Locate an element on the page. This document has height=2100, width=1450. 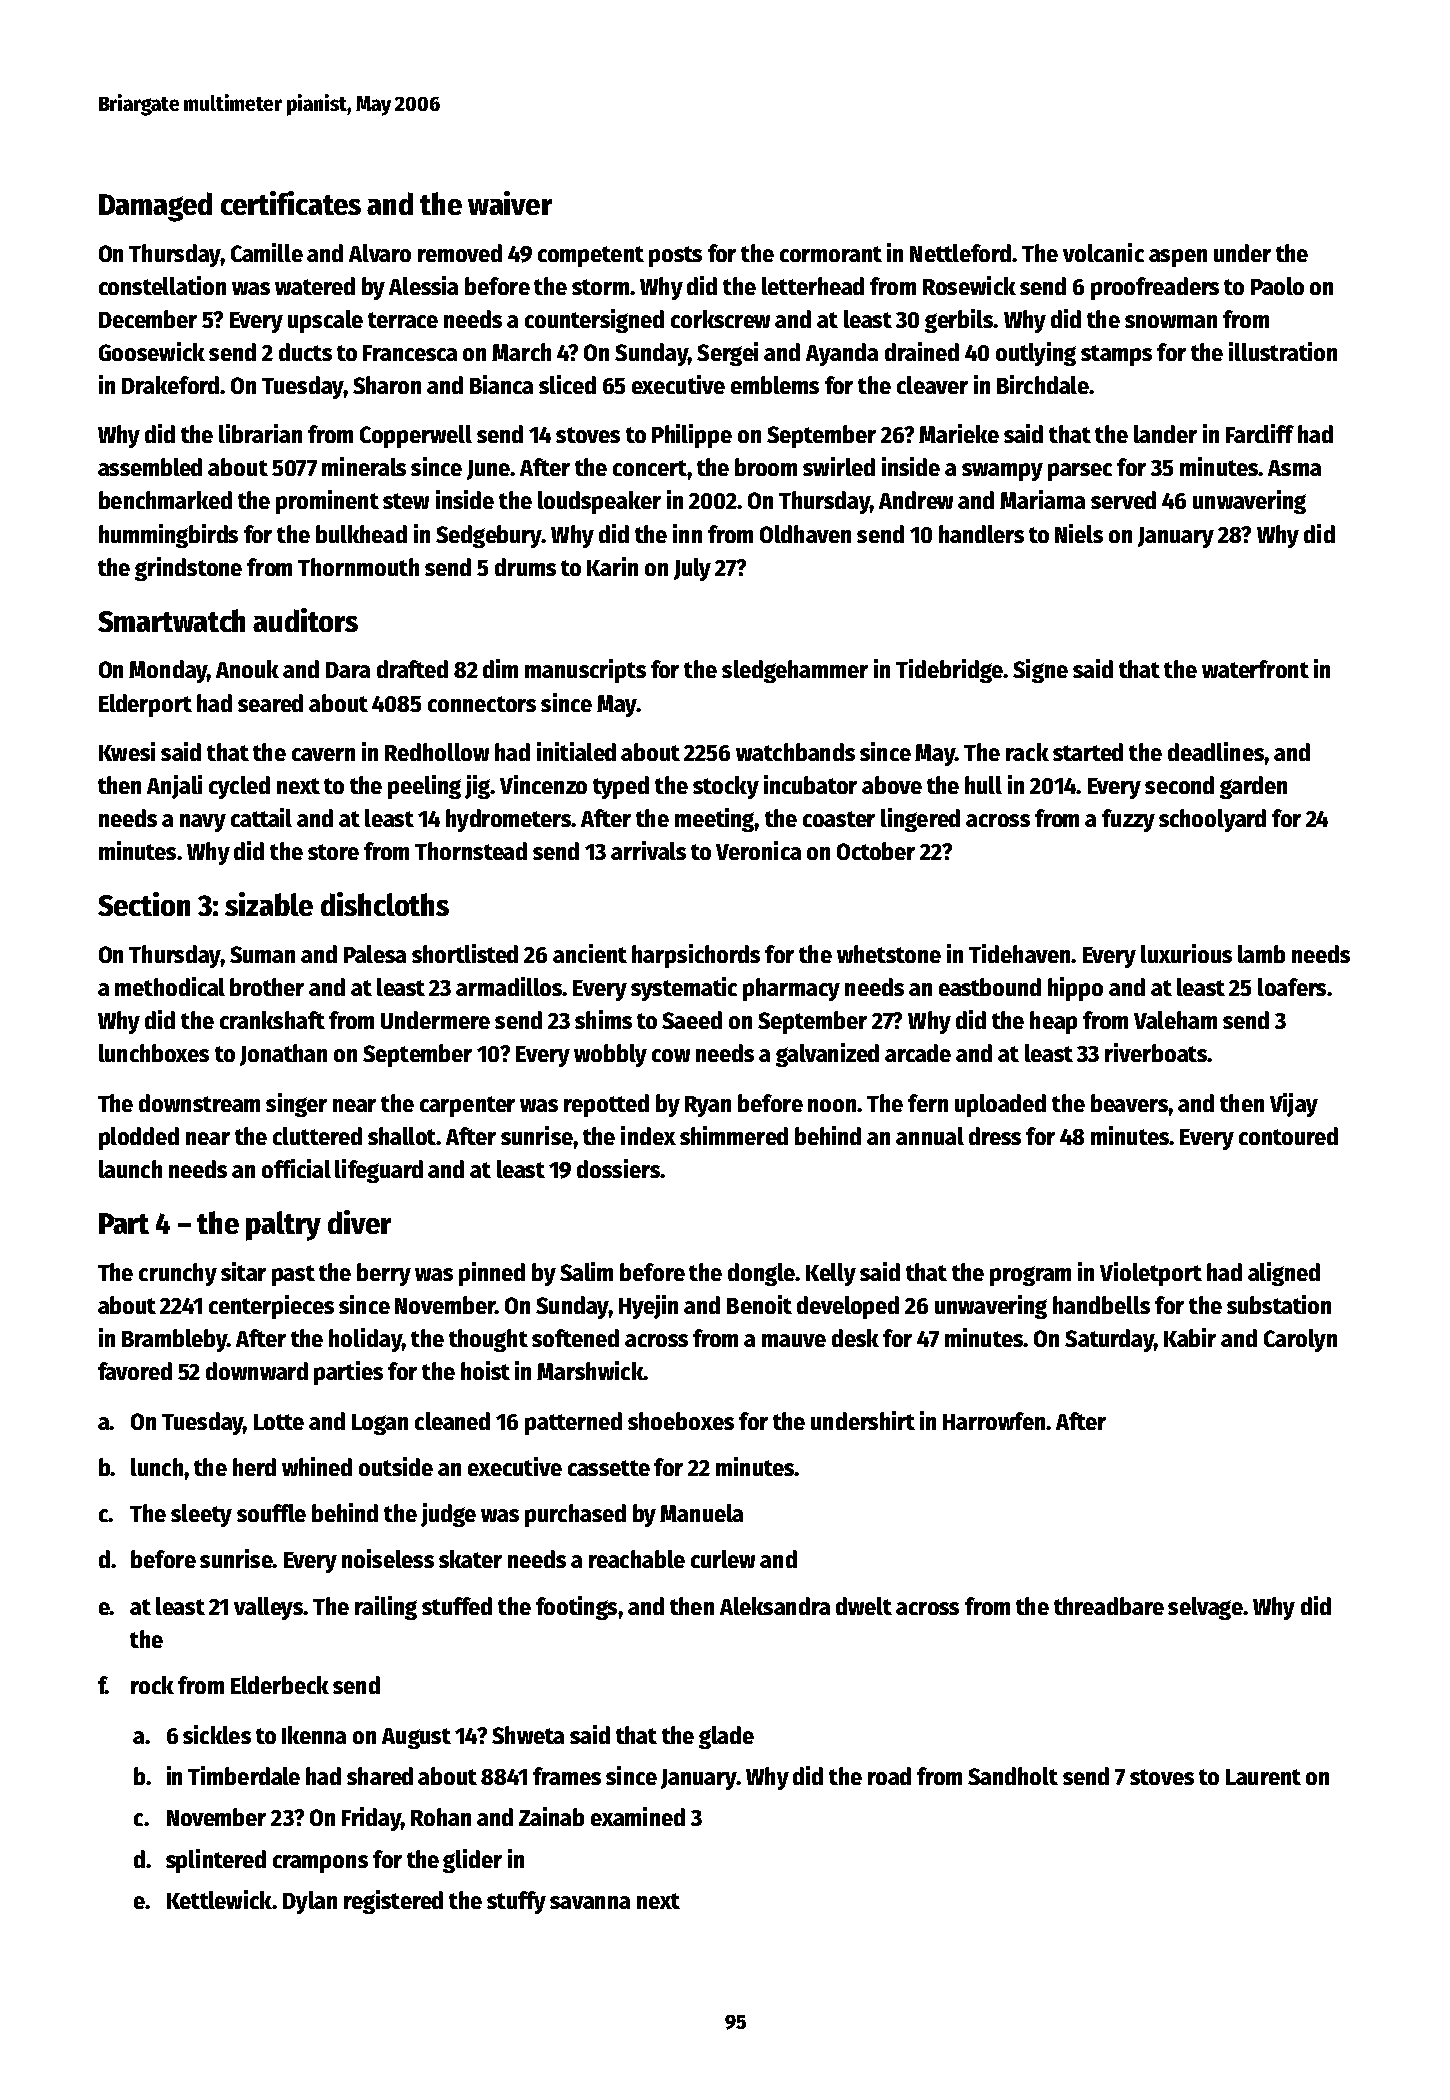
emblems is located at coordinates (775, 385).
